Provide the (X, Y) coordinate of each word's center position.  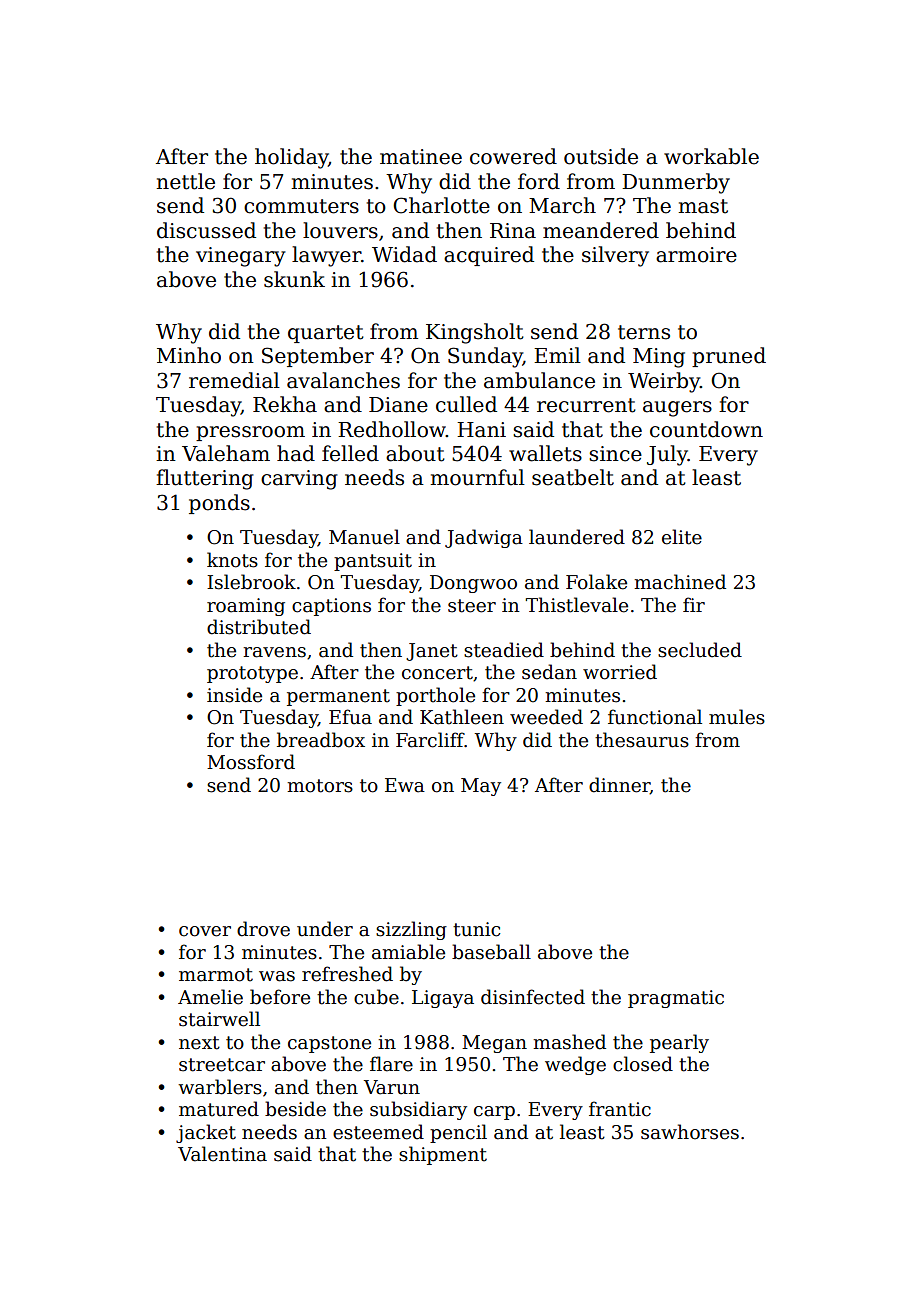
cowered (513, 156)
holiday (291, 158)
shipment (443, 1155)
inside (234, 695)
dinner (619, 785)
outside (601, 156)
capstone (329, 1044)
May (481, 787)
